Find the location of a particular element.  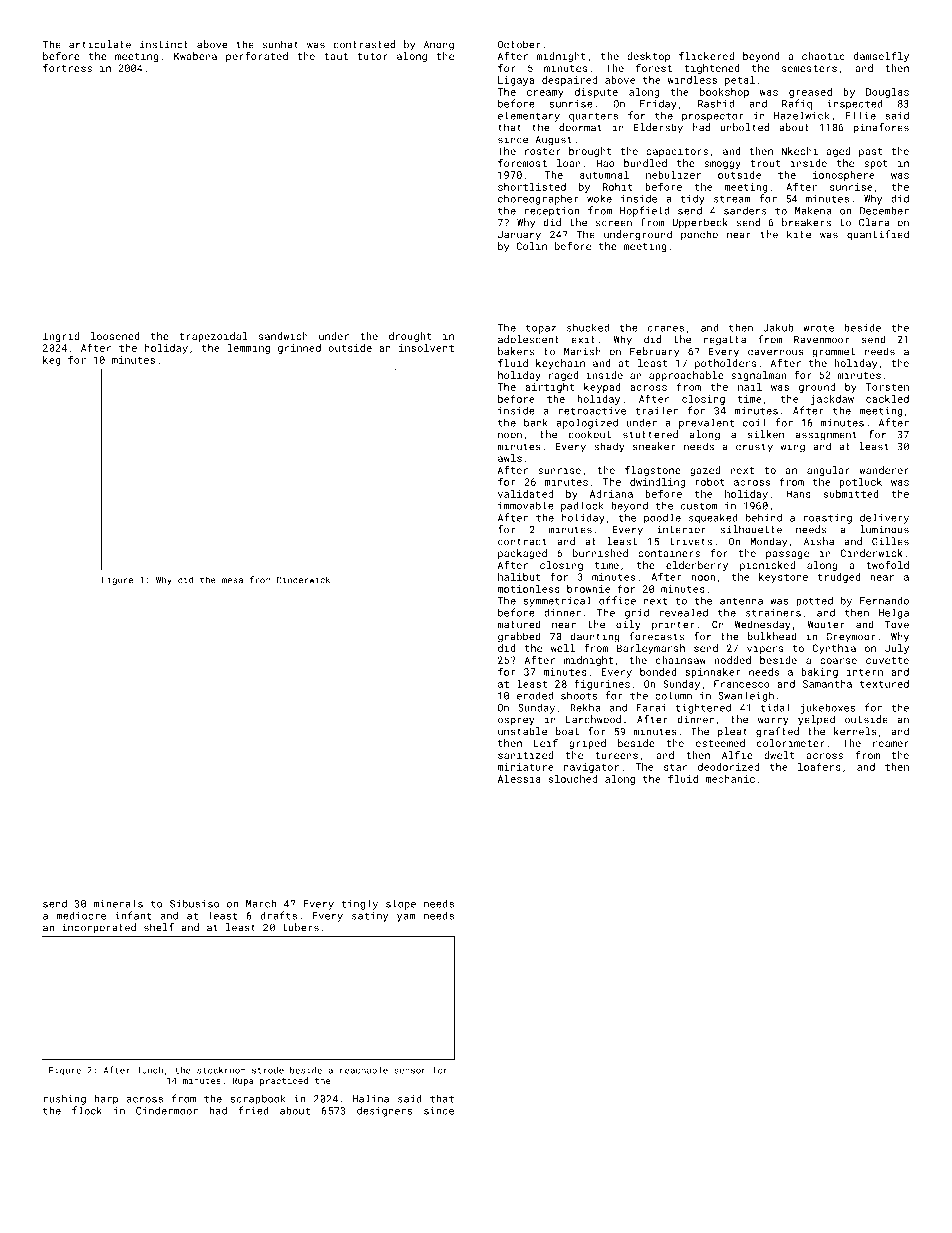

designers is located at coordinates (384, 1111).
